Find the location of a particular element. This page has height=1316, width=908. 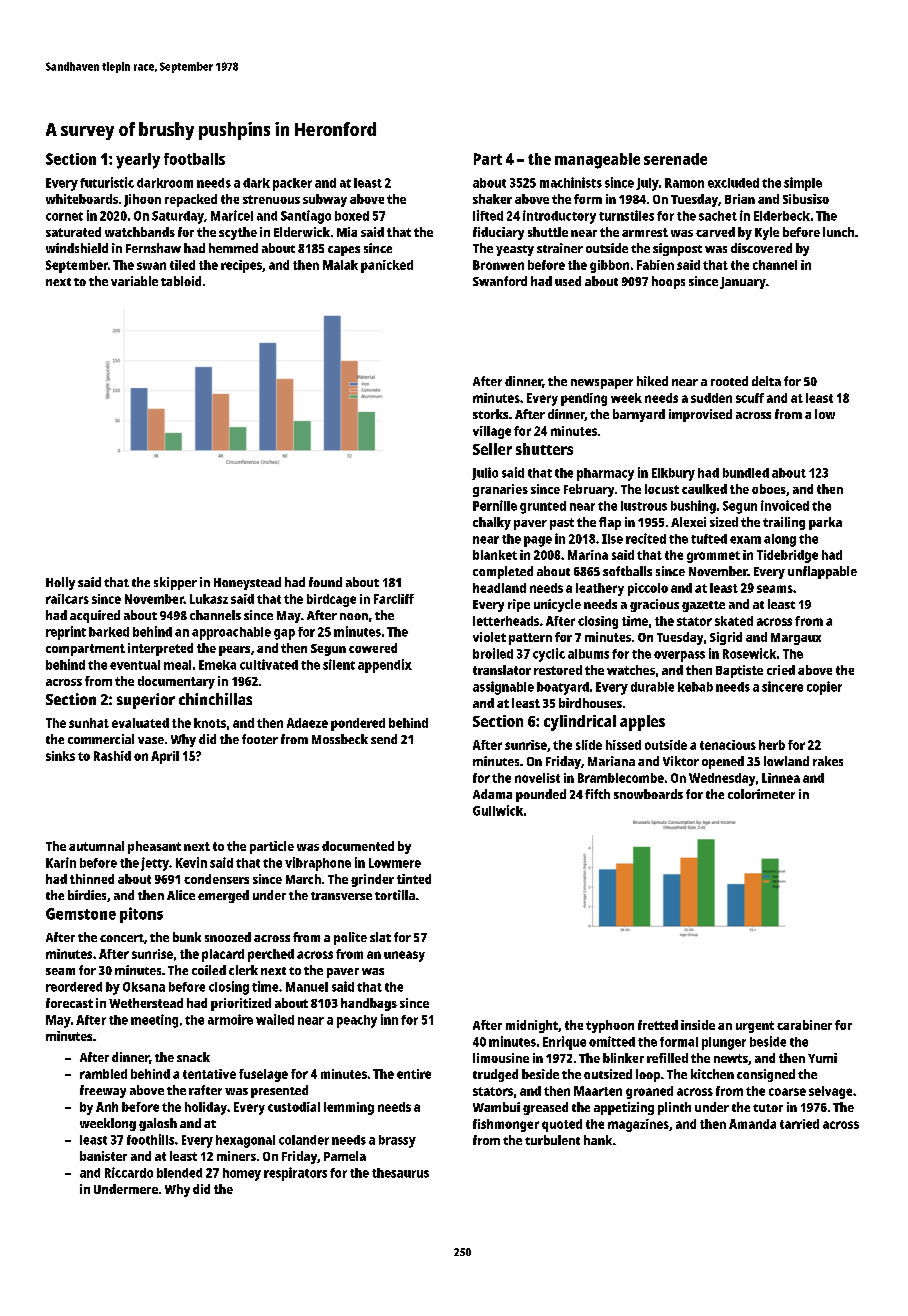

tabloid is located at coordinates (181, 281).
